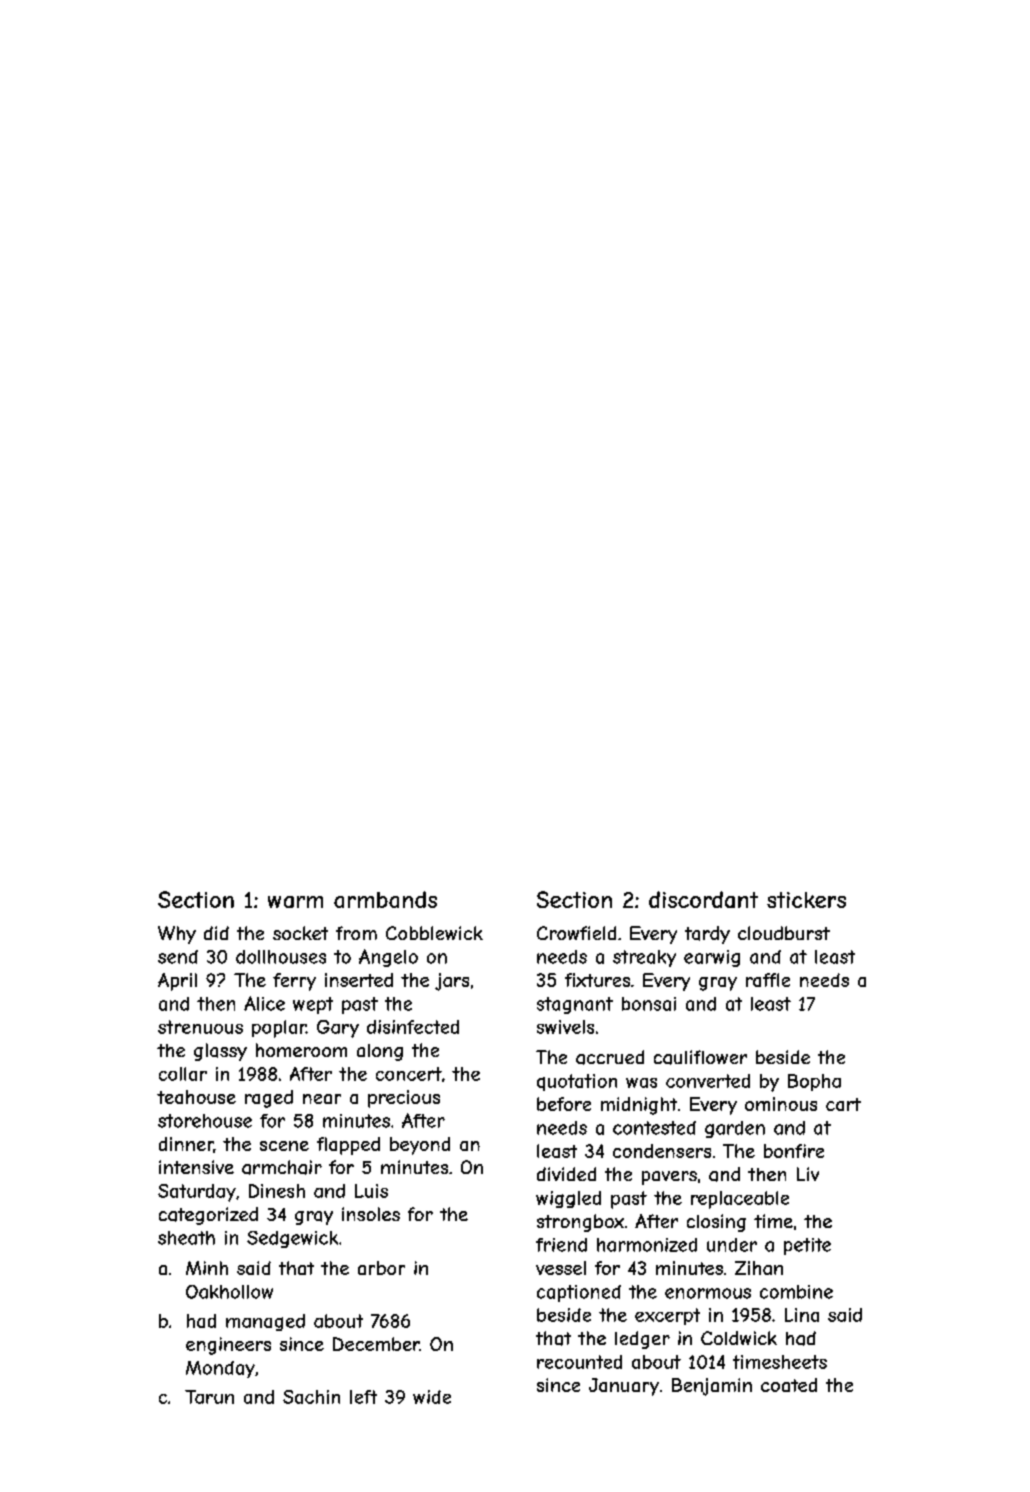 This screenshot has width=1030, height=1492. What do you see at coordinates (768, 980) in the screenshot?
I see `raffle` at bounding box center [768, 980].
